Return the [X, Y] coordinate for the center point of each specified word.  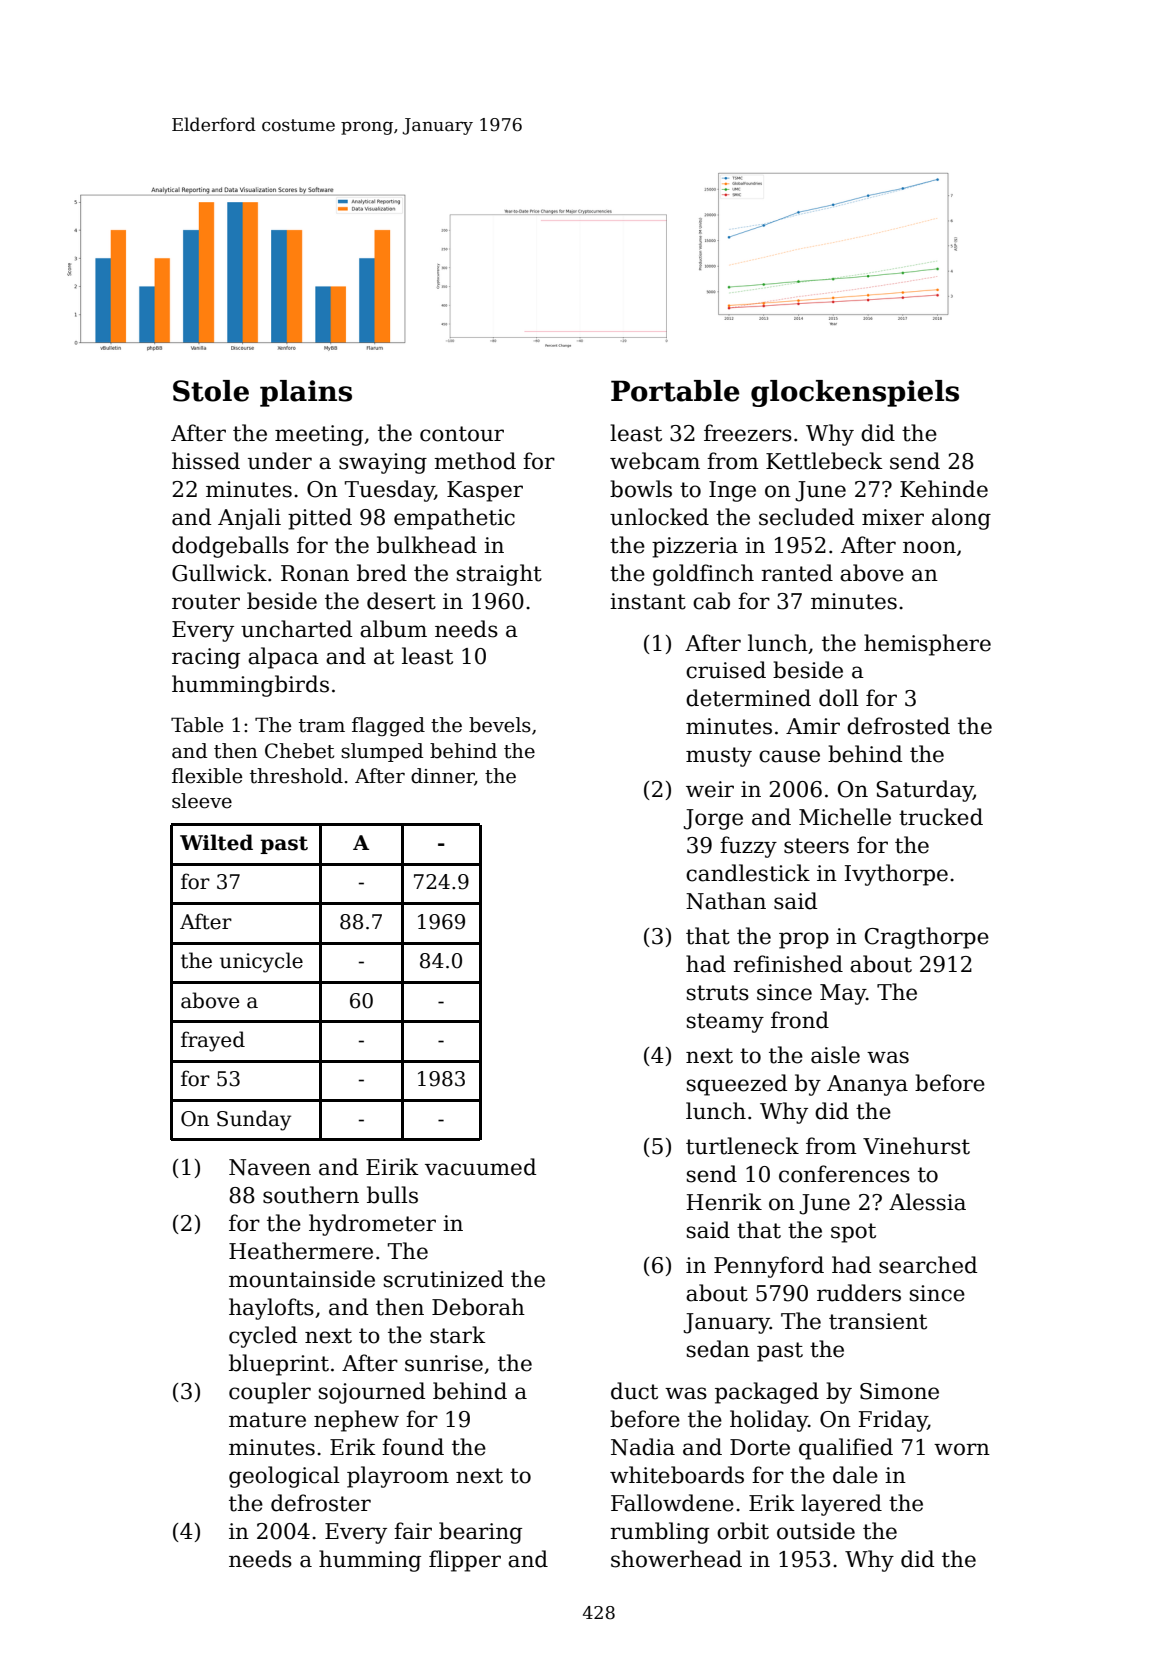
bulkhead [427, 545]
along [961, 519]
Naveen [270, 1167]
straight [499, 575]
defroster [321, 1503]
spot [853, 1233]
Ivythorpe [896, 875]
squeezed [737, 1085]
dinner [442, 776]
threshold [296, 776]
